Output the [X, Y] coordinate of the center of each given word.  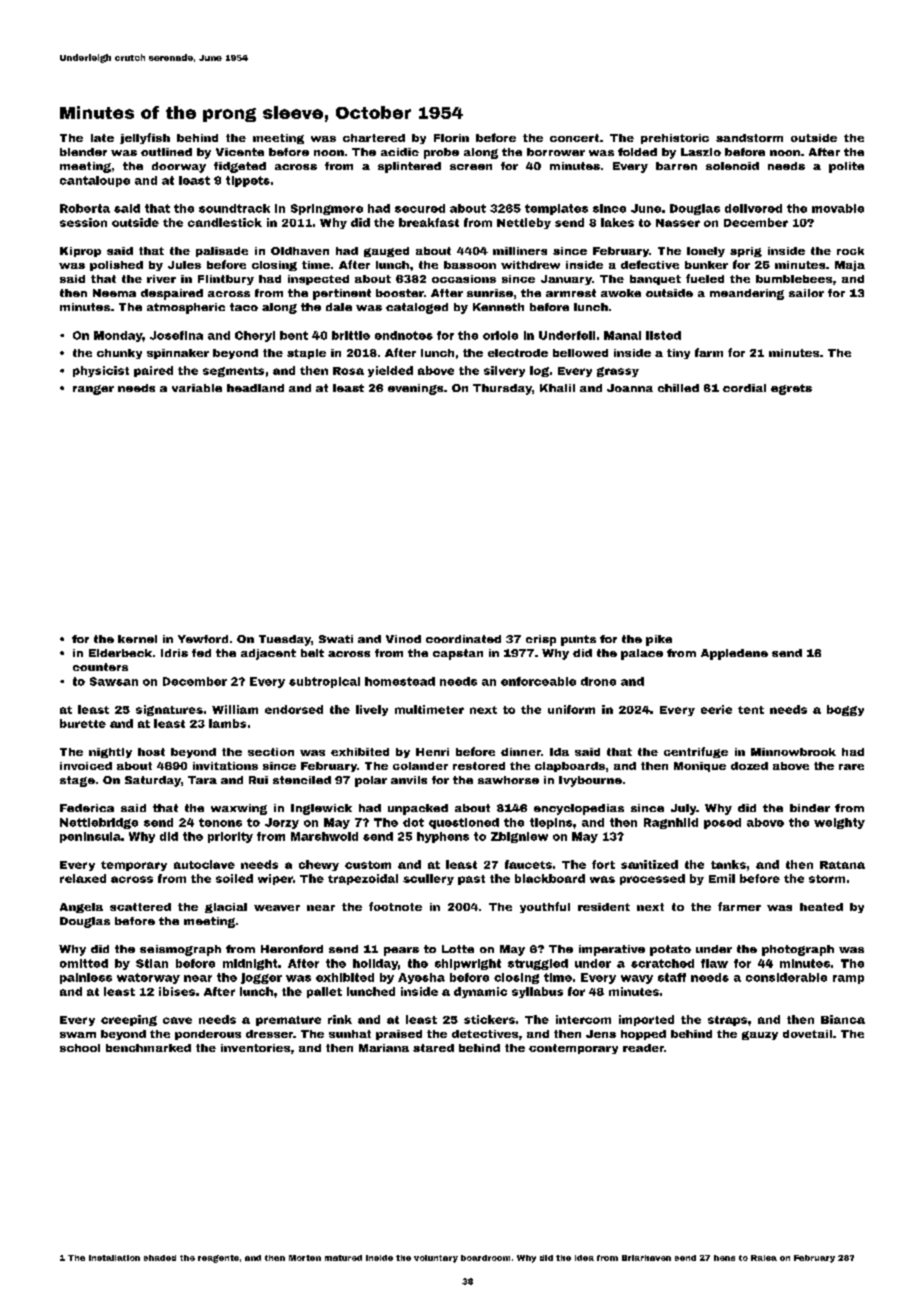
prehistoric [675, 139]
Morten [305, 1258]
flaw [714, 963]
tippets [248, 181]
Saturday [153, 781]
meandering [747, 294]
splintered [409, 167]
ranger [93, 390]
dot [413, 822]
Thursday [502, 389]
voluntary [436, 1259]
